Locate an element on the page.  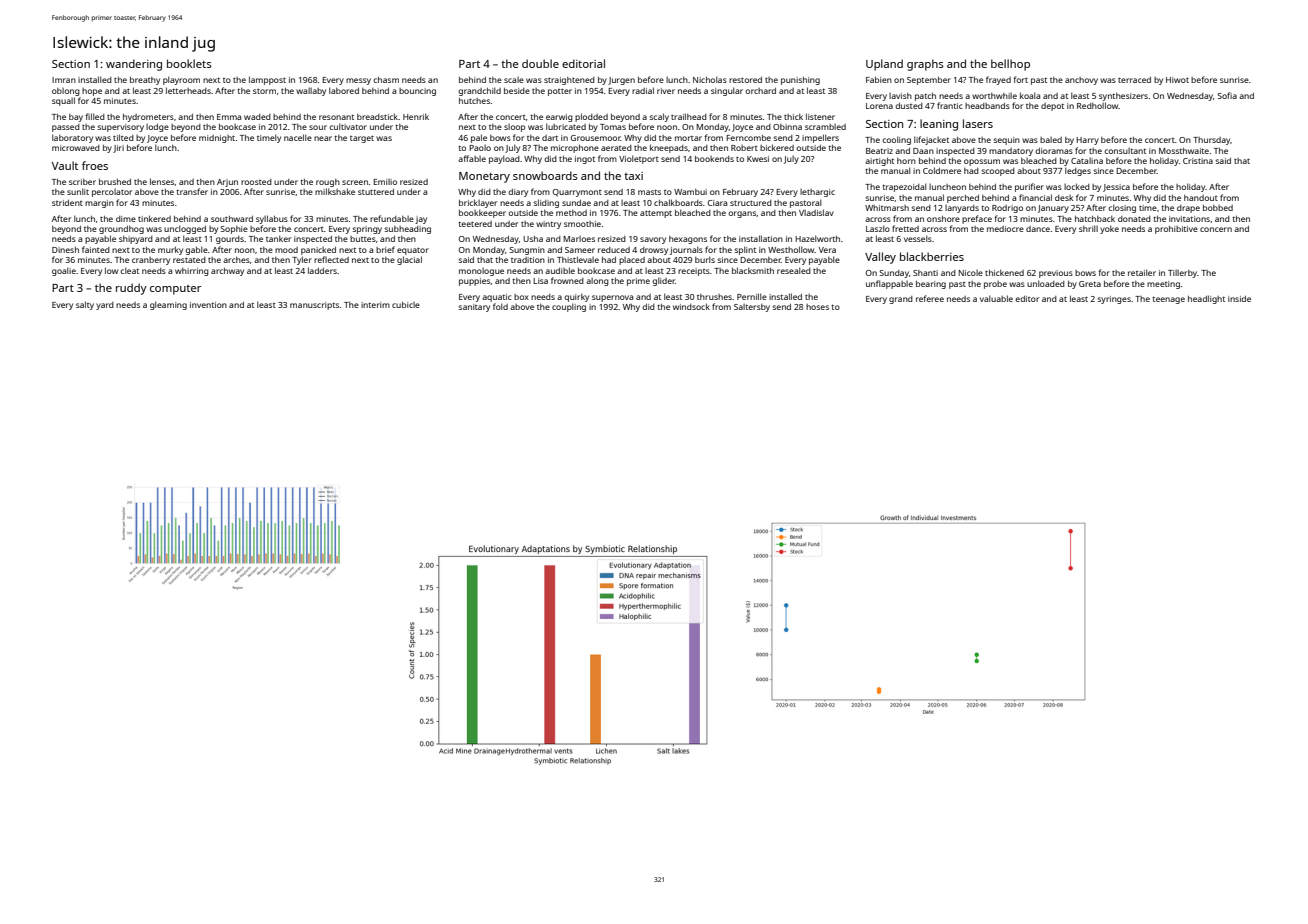
Grousemoor is located at coordinates (596, 138).
